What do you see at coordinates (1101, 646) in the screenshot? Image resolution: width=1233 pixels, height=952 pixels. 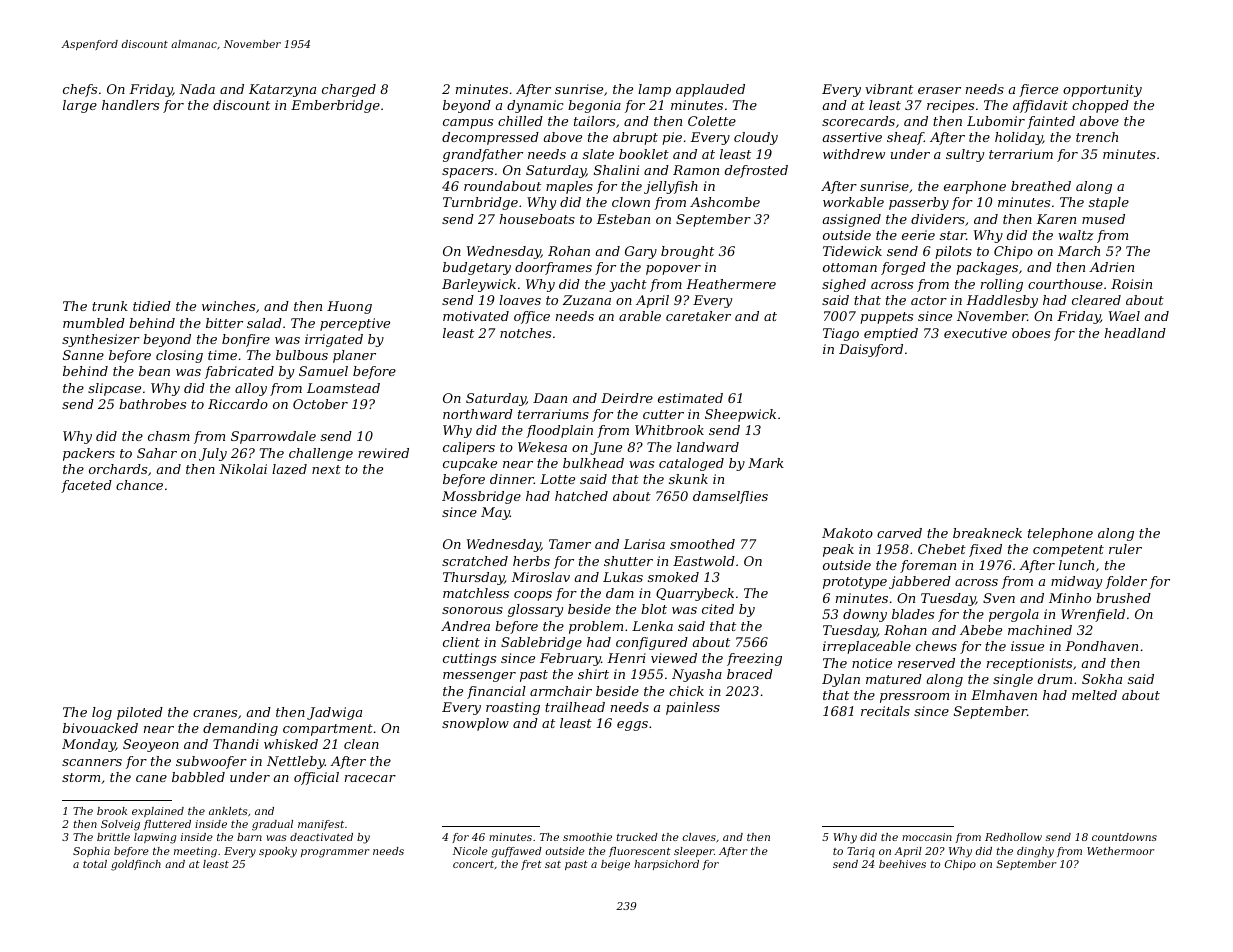 I see `Pondhaven` at bounding box center [1101, 646].
